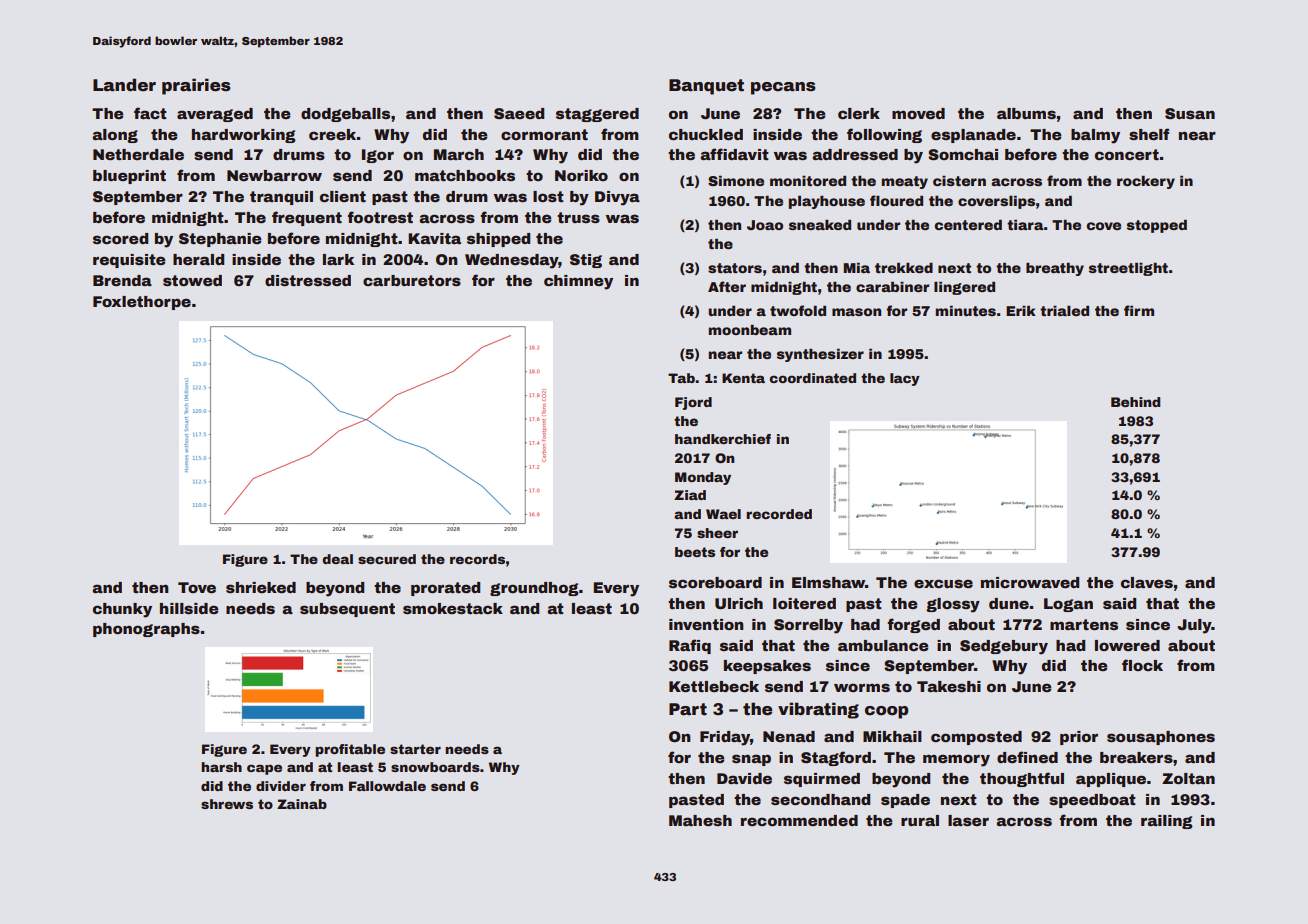 This image has width=1308, height=924. Describe the element at coordinates (350, 750) in the image. I see `profitable` at that location.
